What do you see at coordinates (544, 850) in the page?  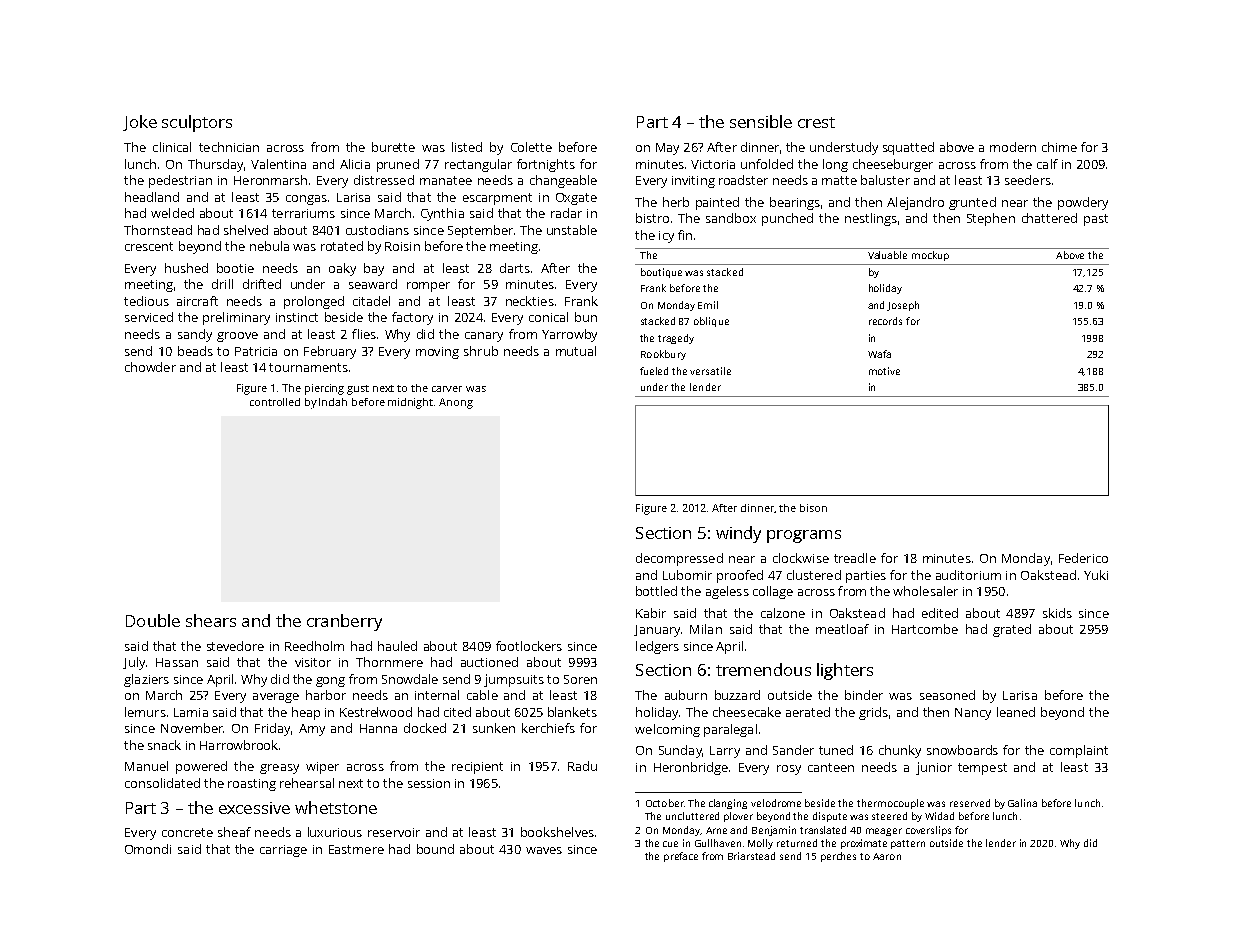 I see `waves` at bounding box center [544, 850].
